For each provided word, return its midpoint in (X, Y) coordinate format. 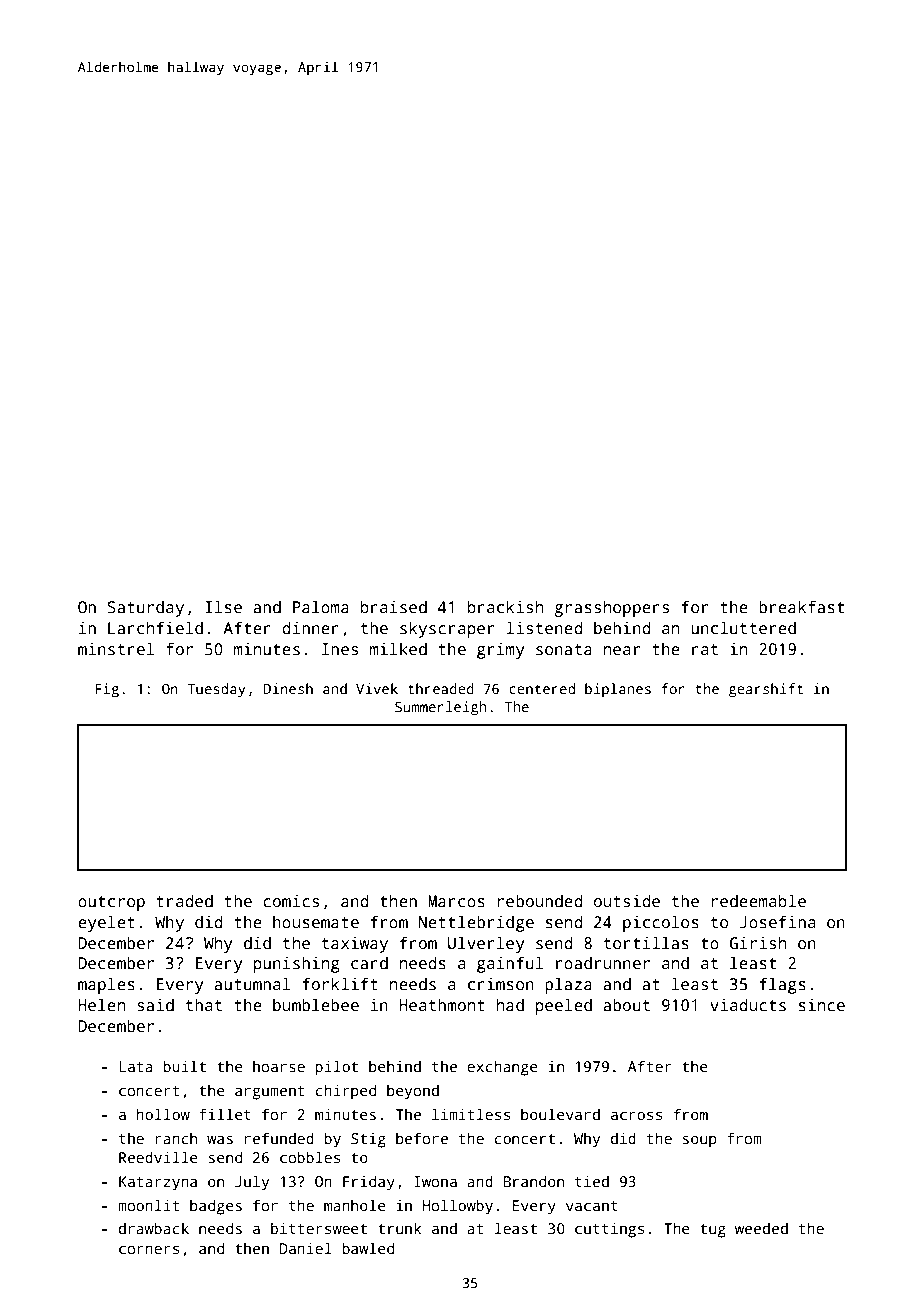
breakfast (801, 607)
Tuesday (216, 690)
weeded (761, 1228)
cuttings (609, 1230)
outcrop (111, 903)
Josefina (777, 922)
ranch (176, 1138)
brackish (505, 607)
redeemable (758, 900)
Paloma (321, 607)
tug (713, 1231)
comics (291, 901)
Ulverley (486, 944)
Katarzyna (158, 1183)
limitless (471, 1114)
